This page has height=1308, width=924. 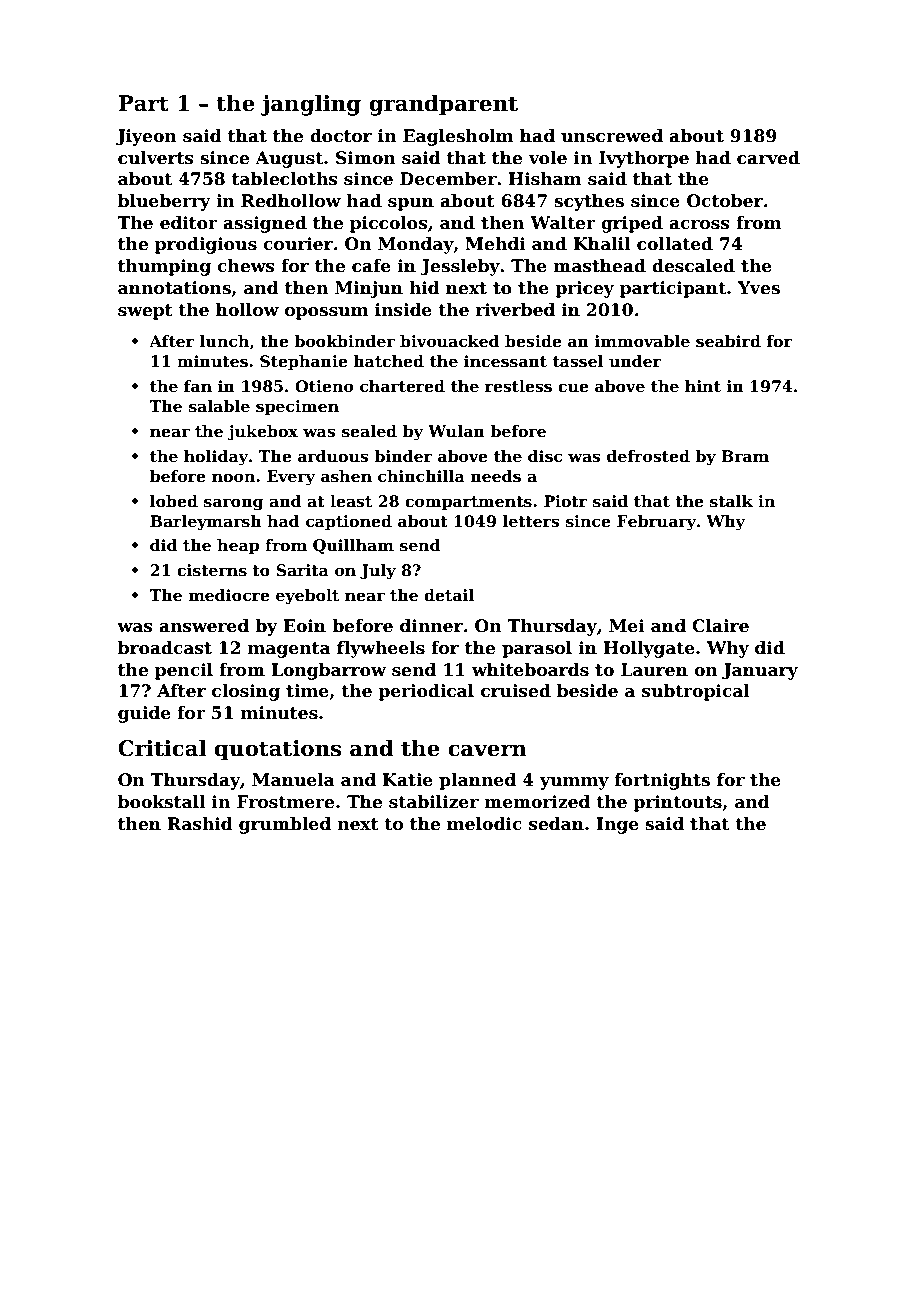 I want to click on seabird, so click(x=728, y=341).
